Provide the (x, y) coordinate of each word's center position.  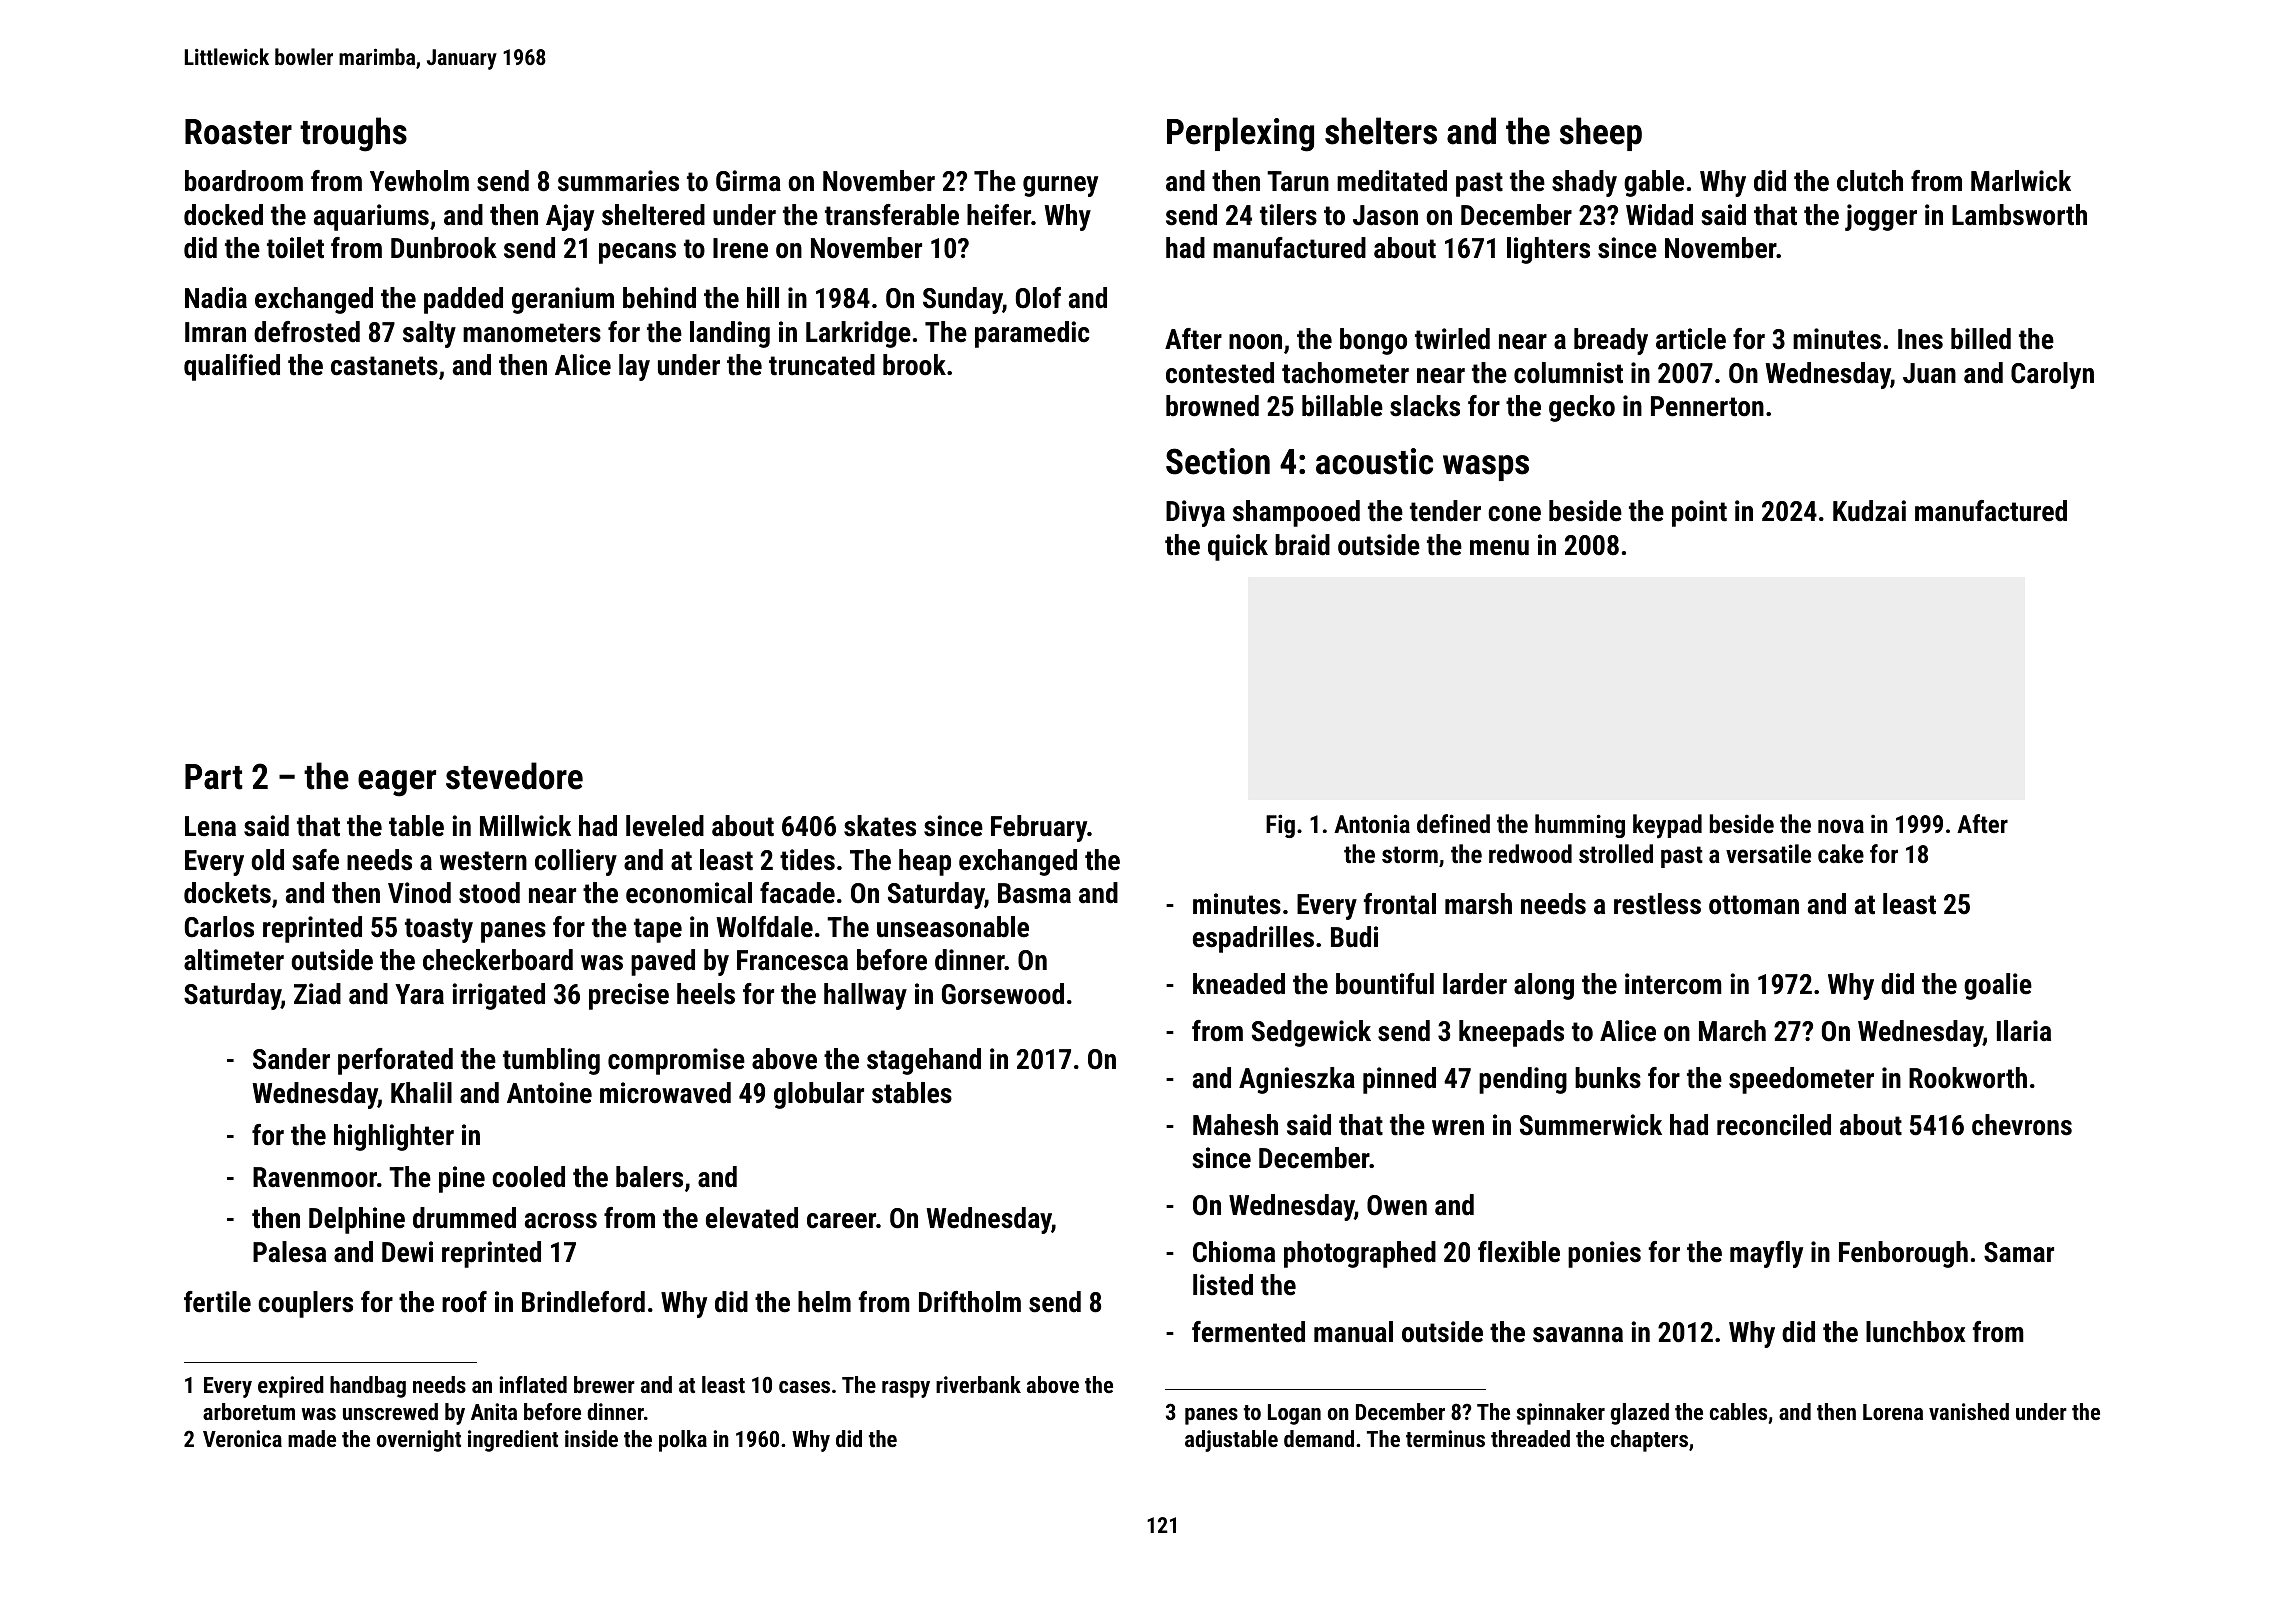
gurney (1060, 186)
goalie (1998, 986)
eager (397, 783)
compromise (676, 1061)
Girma (748, 181)
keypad (1667, 826)
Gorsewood (1003, 994)
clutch (1870, 181)
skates (880, 826)
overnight (419, 1441)
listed (1223, 1285)
